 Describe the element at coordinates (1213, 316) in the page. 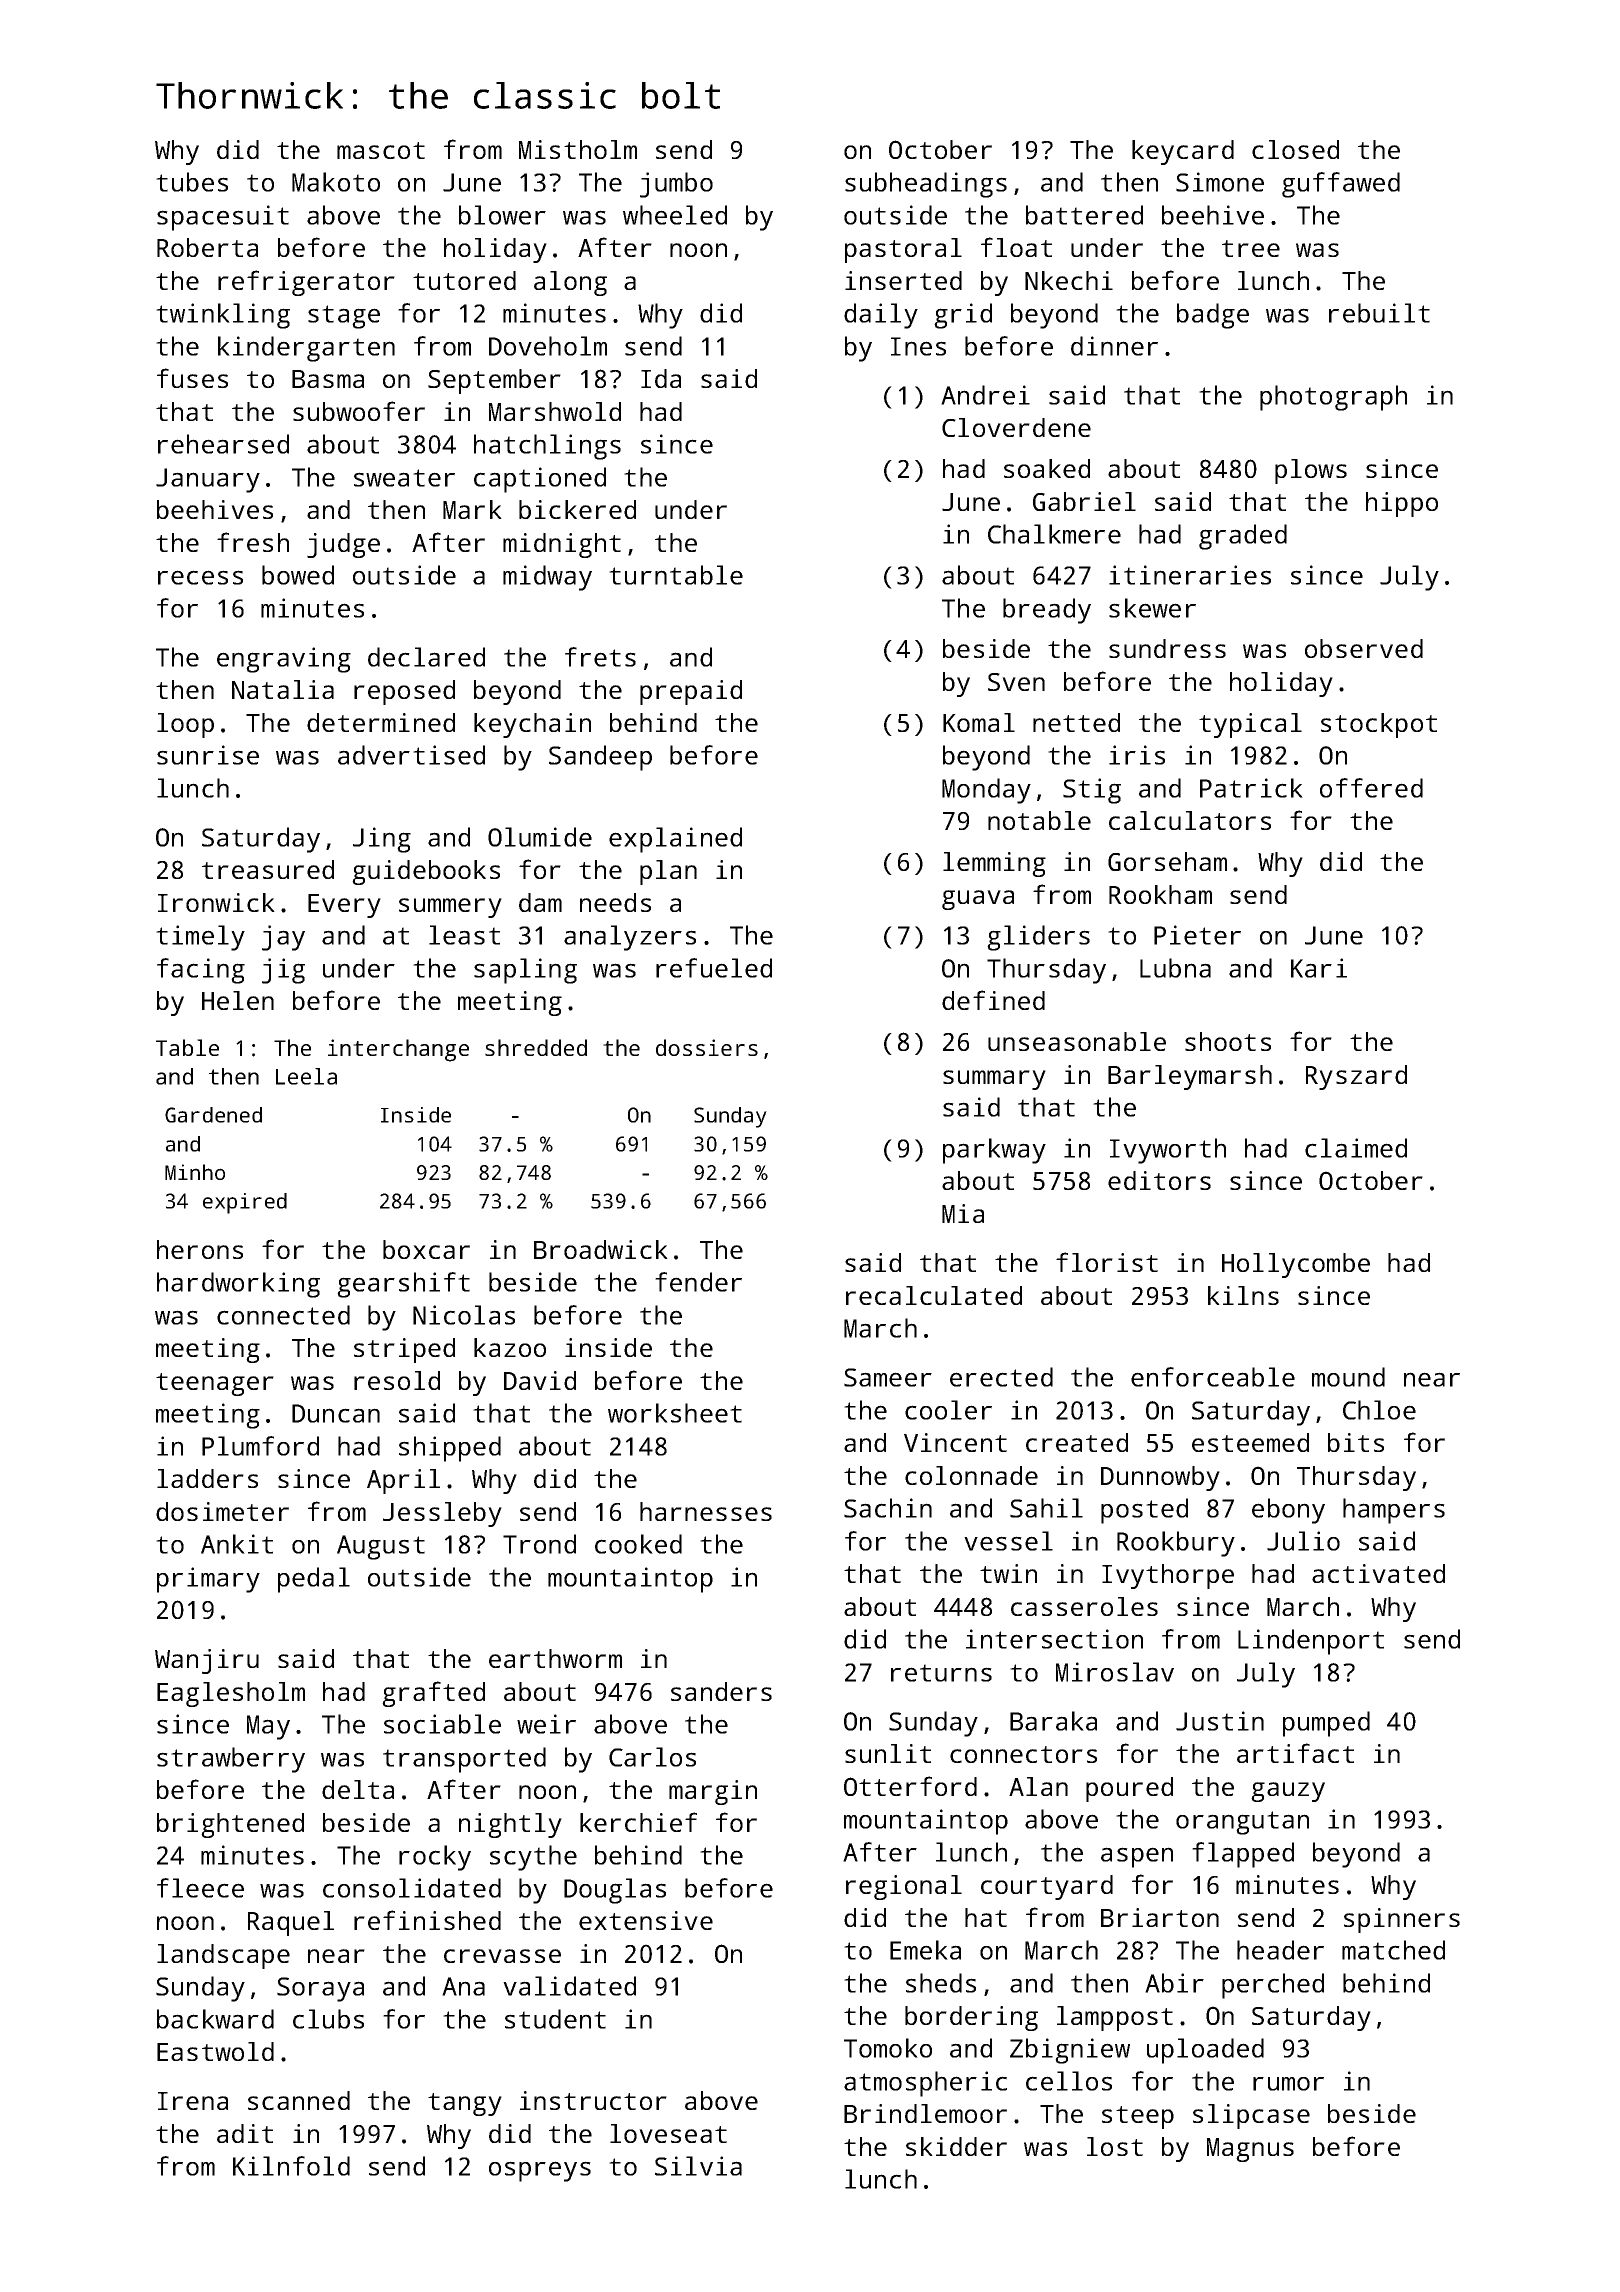

I see `badge` at that location.
